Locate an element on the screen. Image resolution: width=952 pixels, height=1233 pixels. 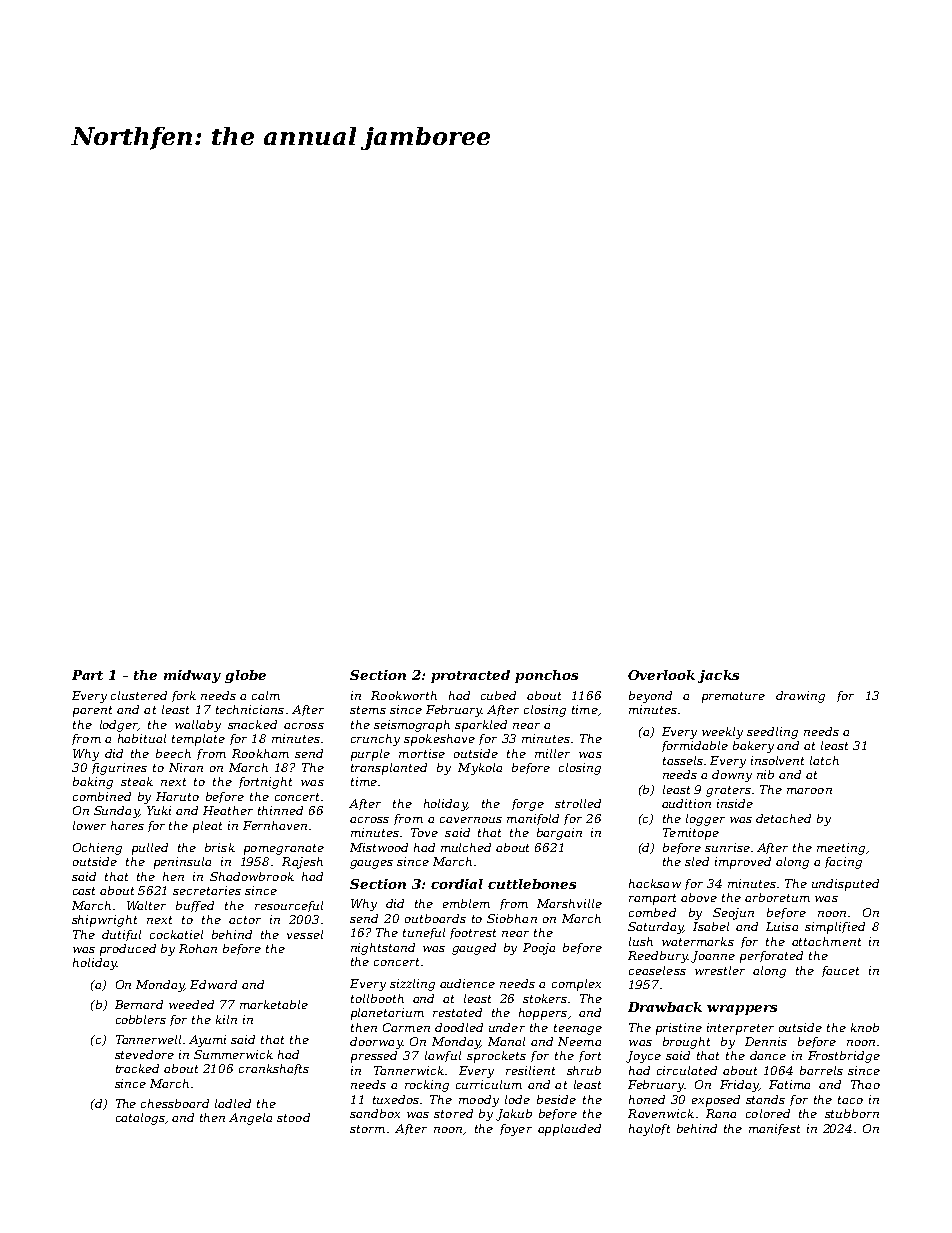
tuneful is located at coordinates (424, 933).
